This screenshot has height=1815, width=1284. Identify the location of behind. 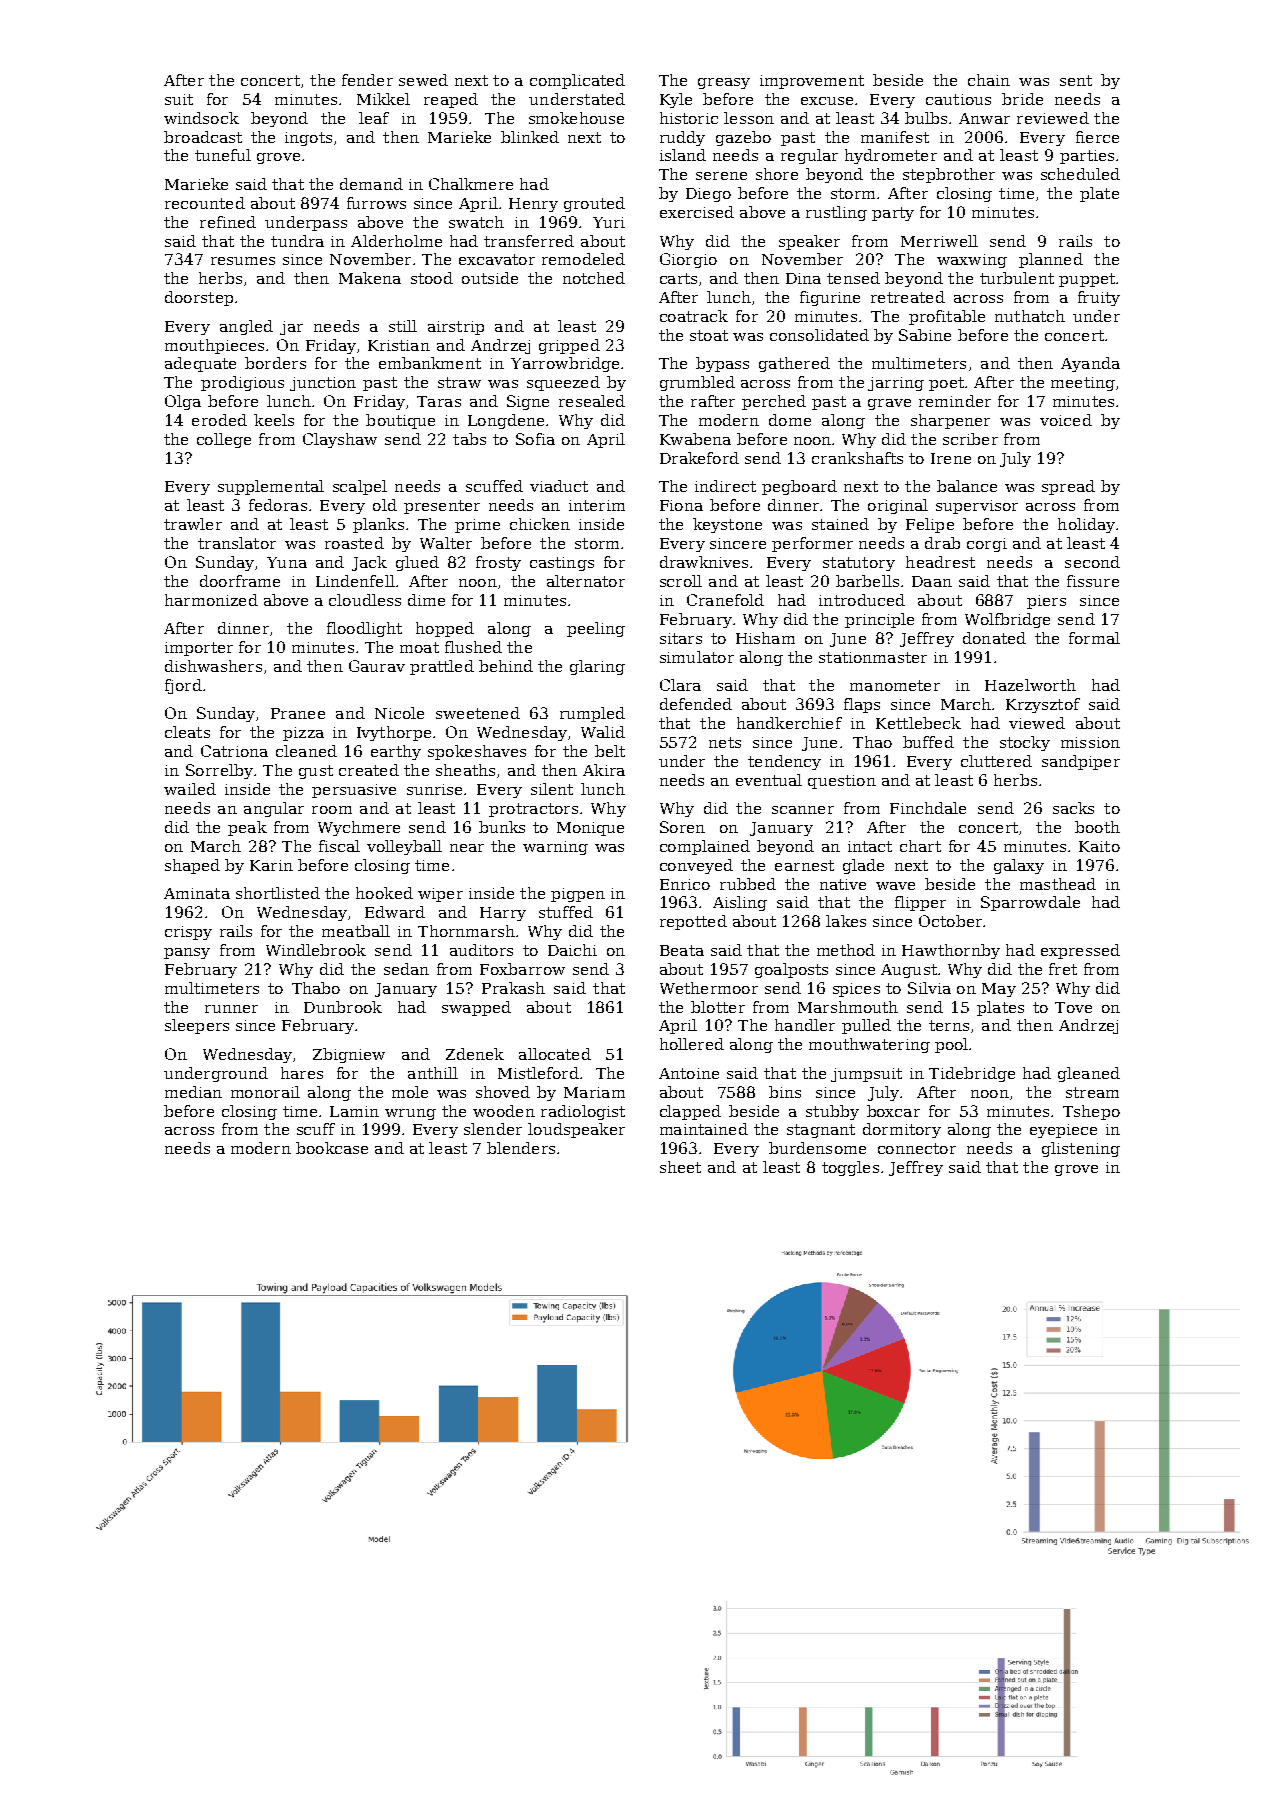
(506, 666).
